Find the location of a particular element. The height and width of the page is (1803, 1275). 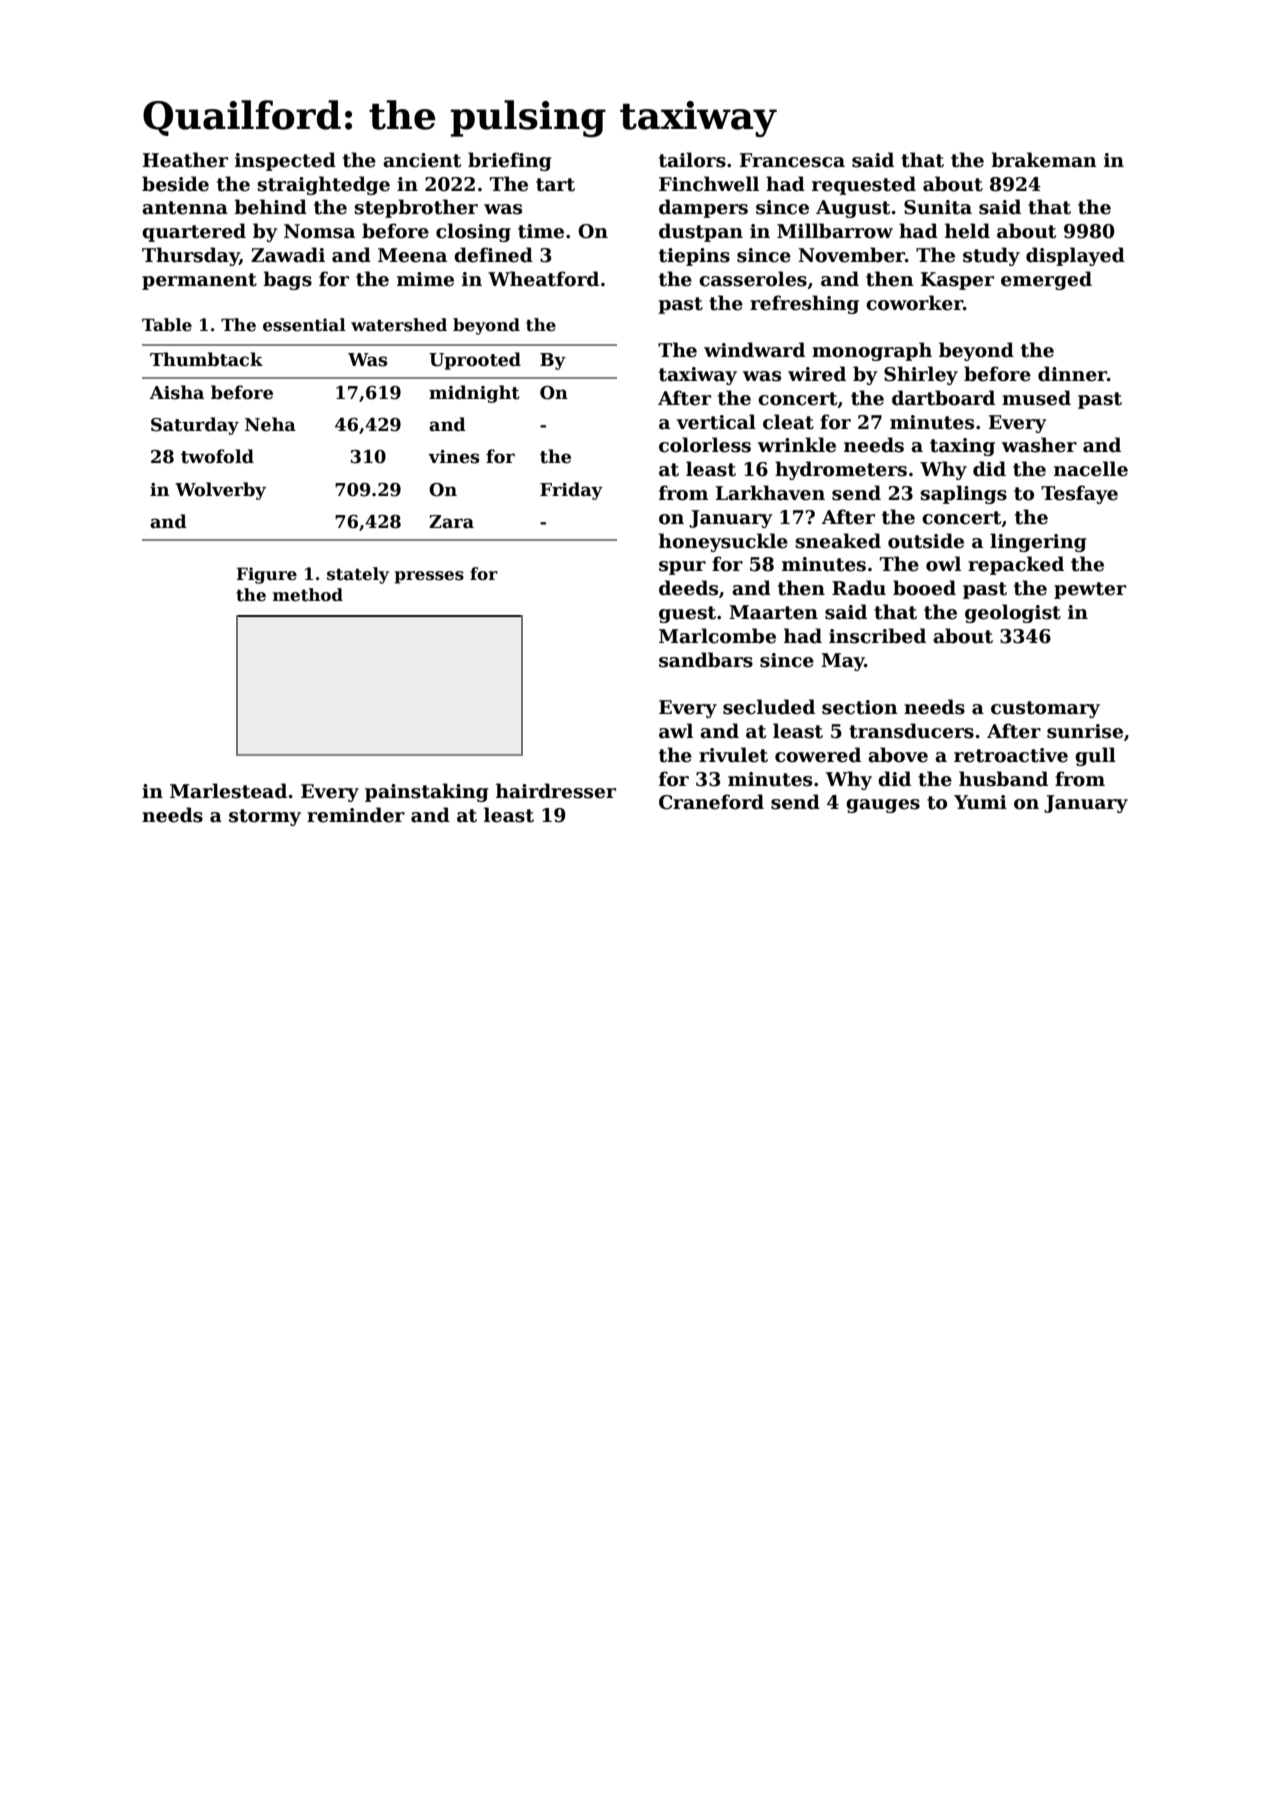

method is located at coordinates (308, 595).
